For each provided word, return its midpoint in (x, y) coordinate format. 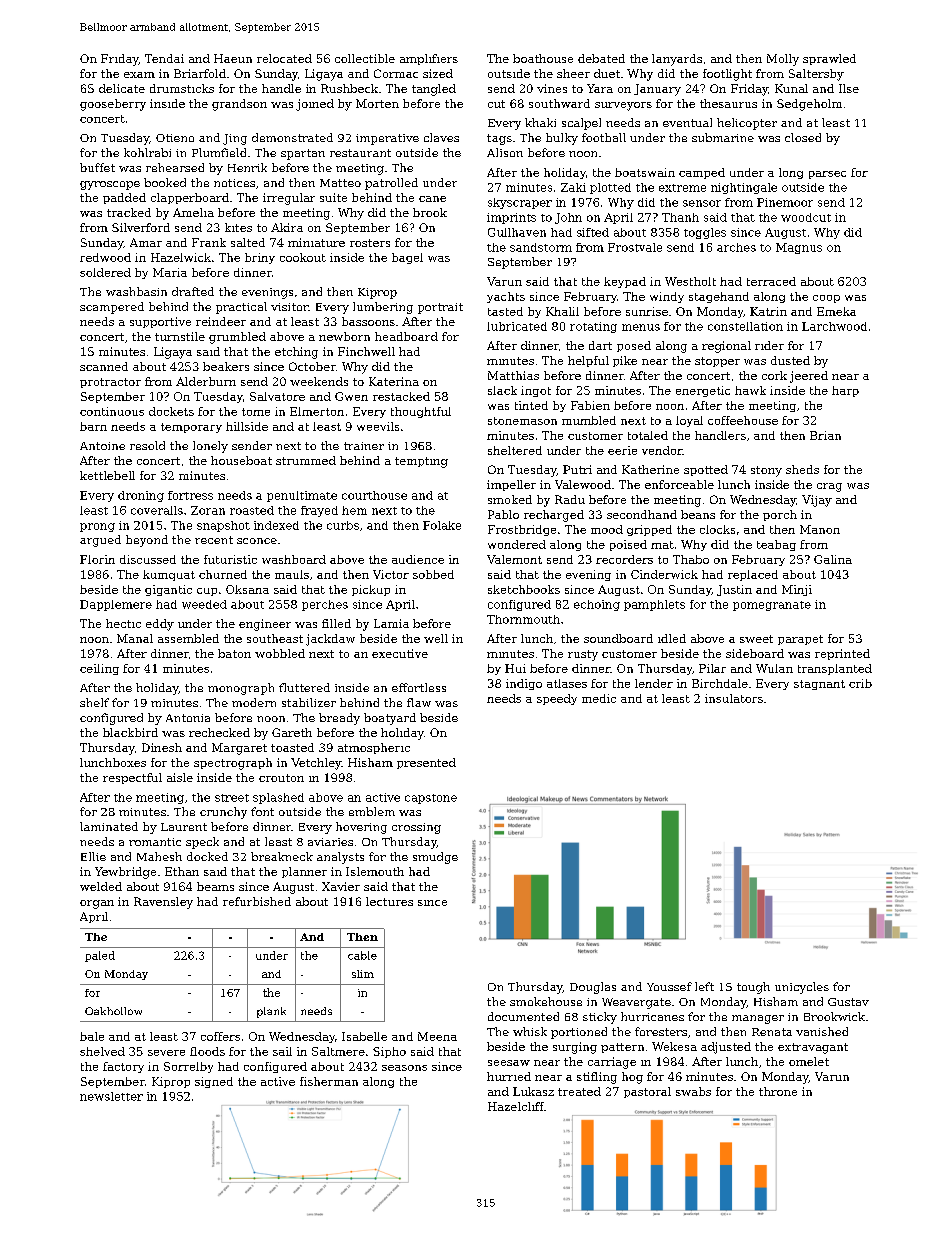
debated (601, 58)
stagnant (819, 685)
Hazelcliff (516, 1106)
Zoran (208, 510)
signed (214, 1082)
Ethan (182, 871)
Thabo (691, 559)
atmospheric (374, 748)
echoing (597, 605)
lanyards (677, 60)
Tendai (164, 58)
